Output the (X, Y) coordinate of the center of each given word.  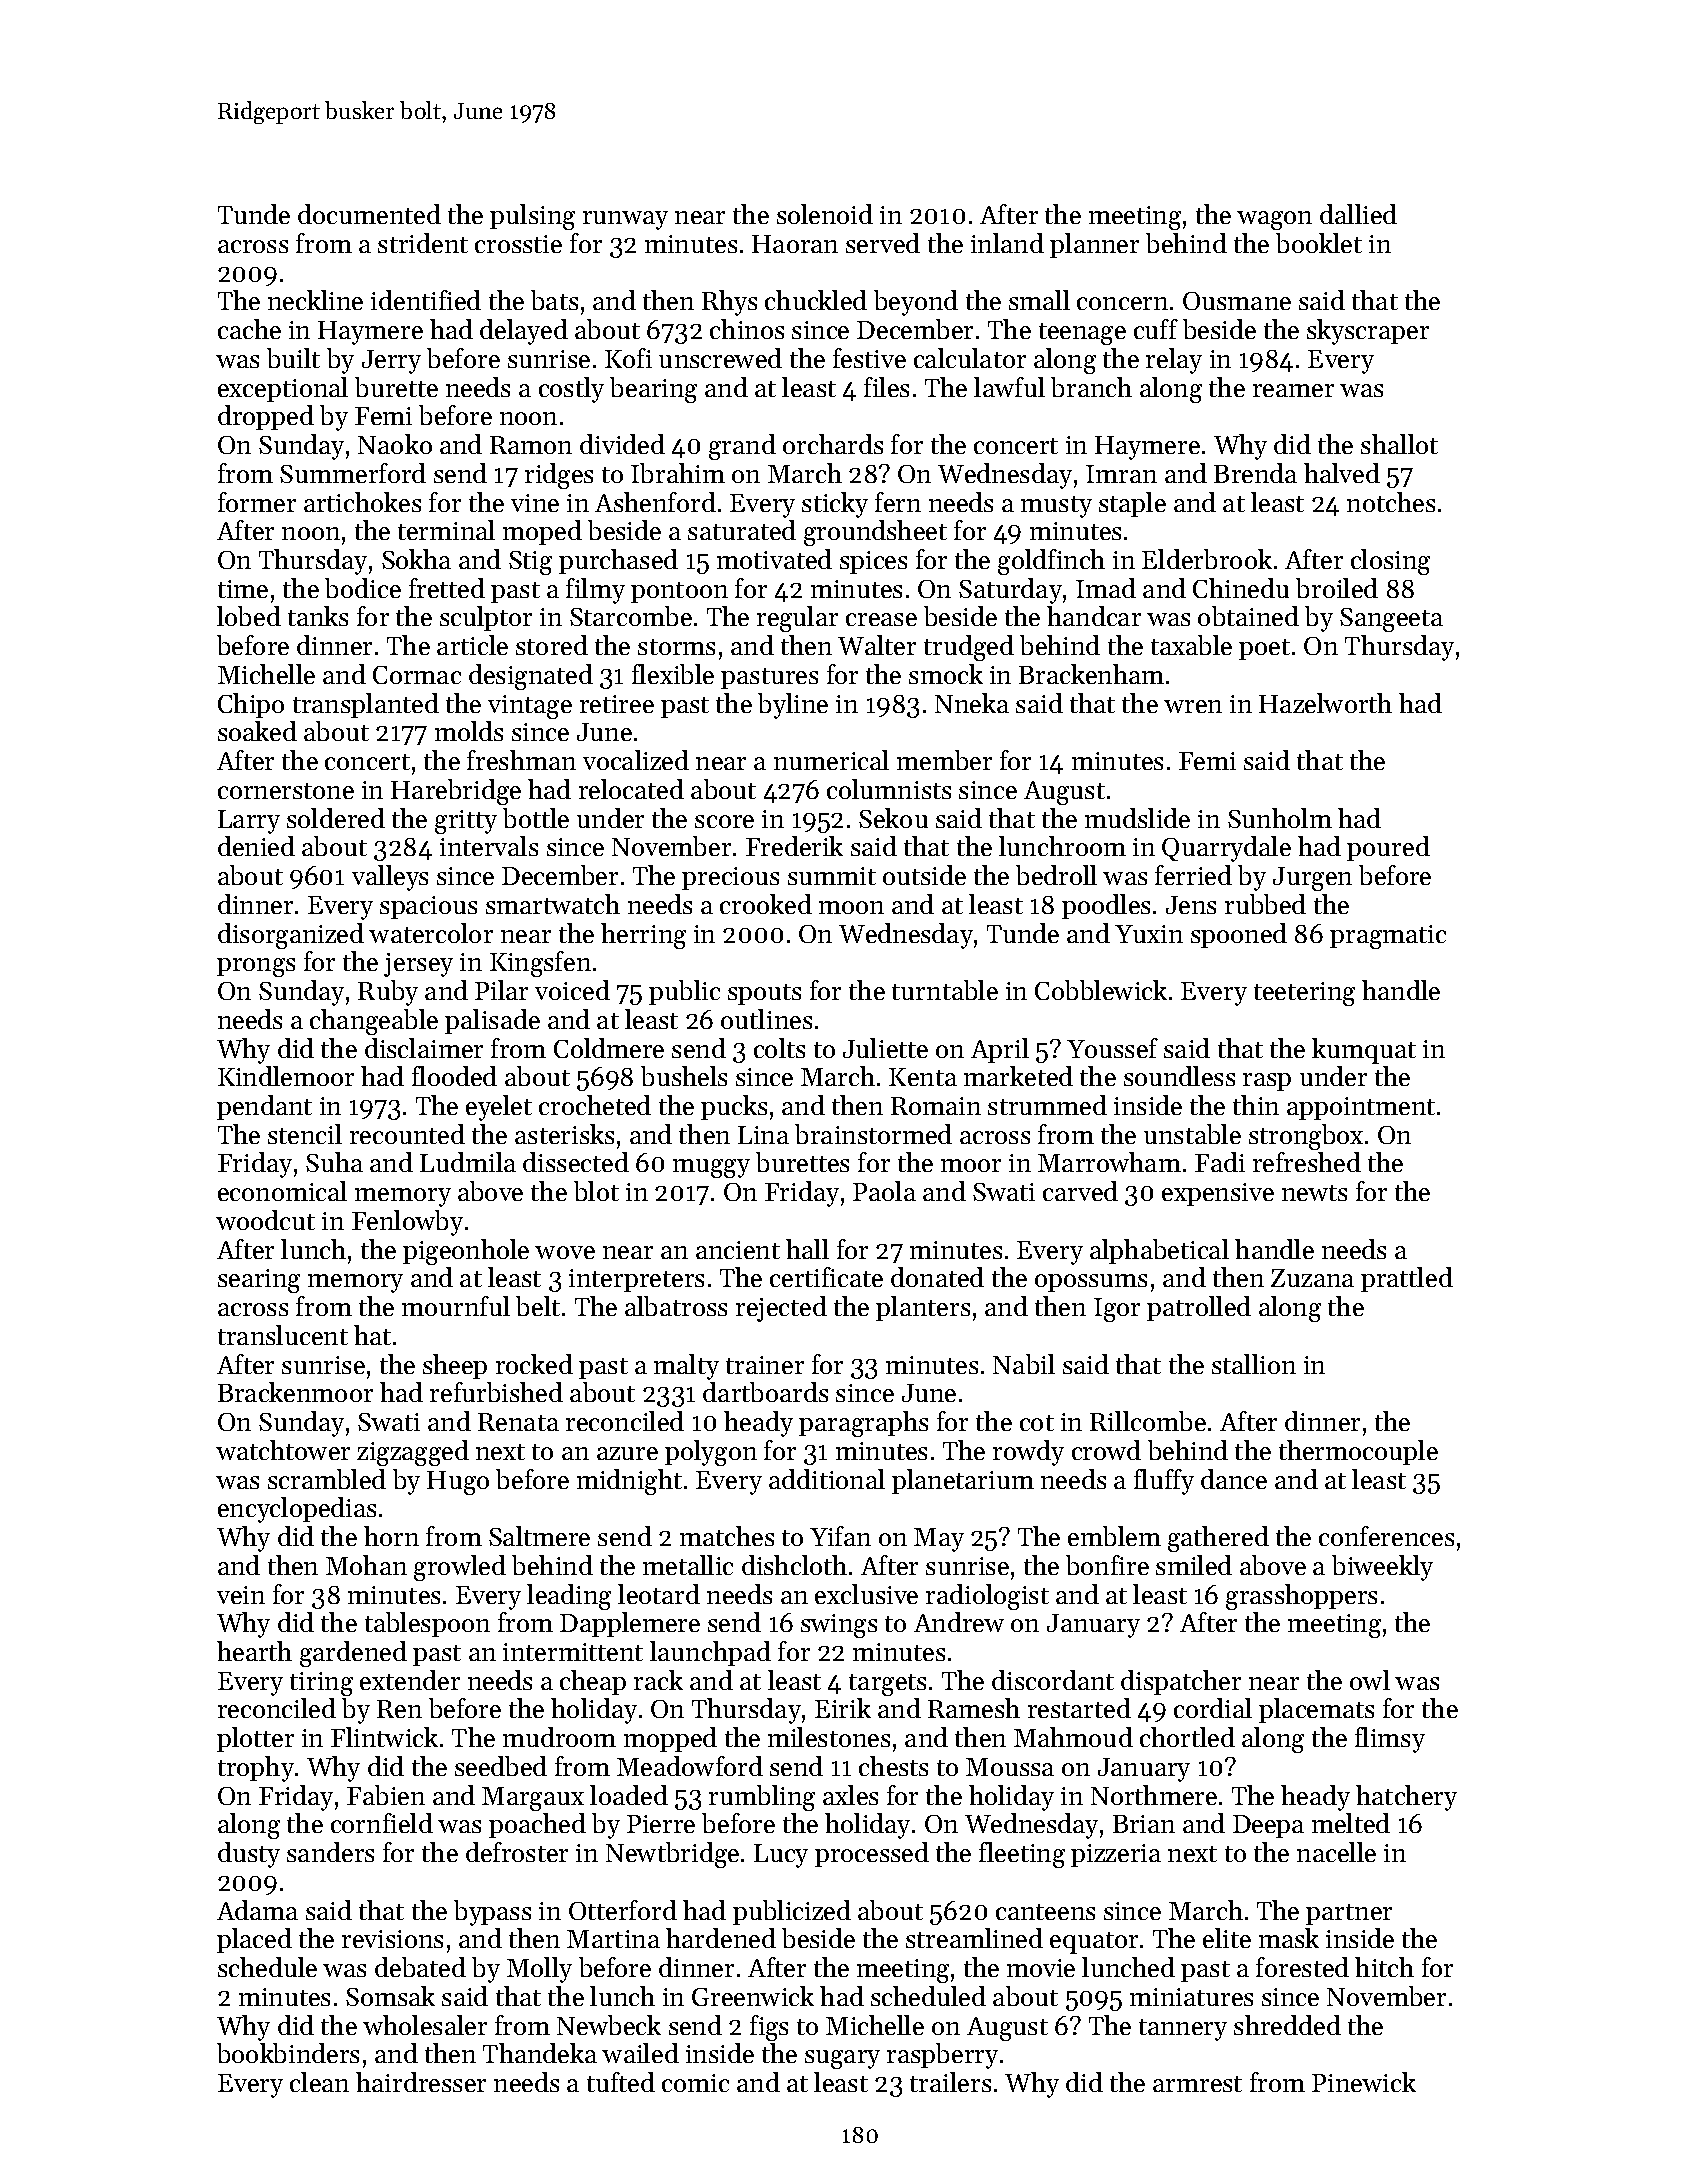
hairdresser (421, 2082)
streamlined (974, 1938)
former (257, 502)
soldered (336, 818)
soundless (1179, 1076)
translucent (283, 1335)
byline (793, 706)
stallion (1254, 1364)
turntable (945, 990)
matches (727, 1536)
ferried (1193, 875)
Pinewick (1364, 2082)
